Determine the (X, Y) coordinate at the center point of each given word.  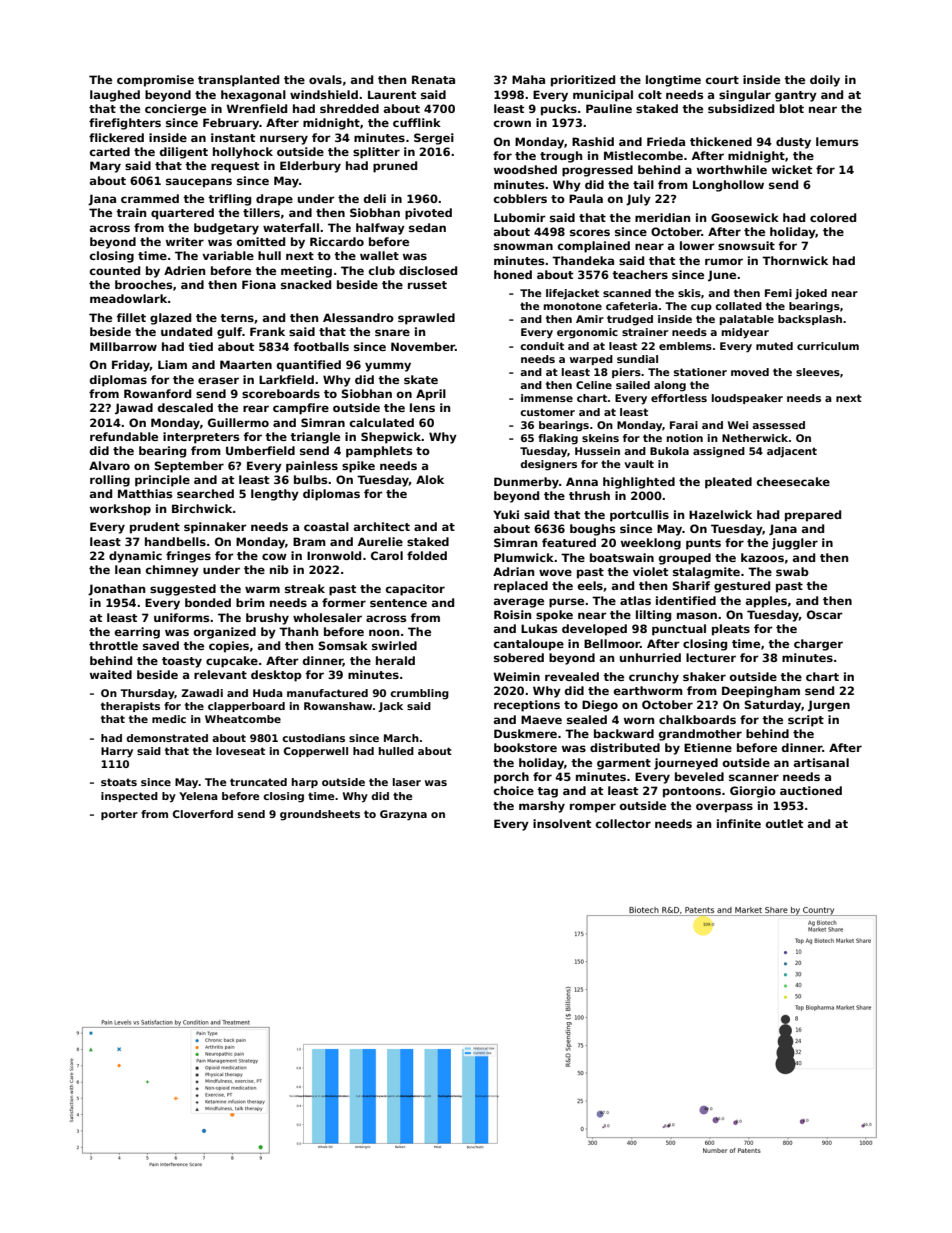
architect (382, 526)
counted (115, 270)
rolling (110, 481)
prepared (813, 516)
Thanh (298, 631)
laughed (115, 96)
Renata (433, 79)
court (722, 80)
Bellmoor (612, 643)
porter (119, 815)
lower (697, 245)
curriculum (828, 346)
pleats (731, 630)
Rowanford (157, 393)
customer (547, 412)
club (382, 270)
